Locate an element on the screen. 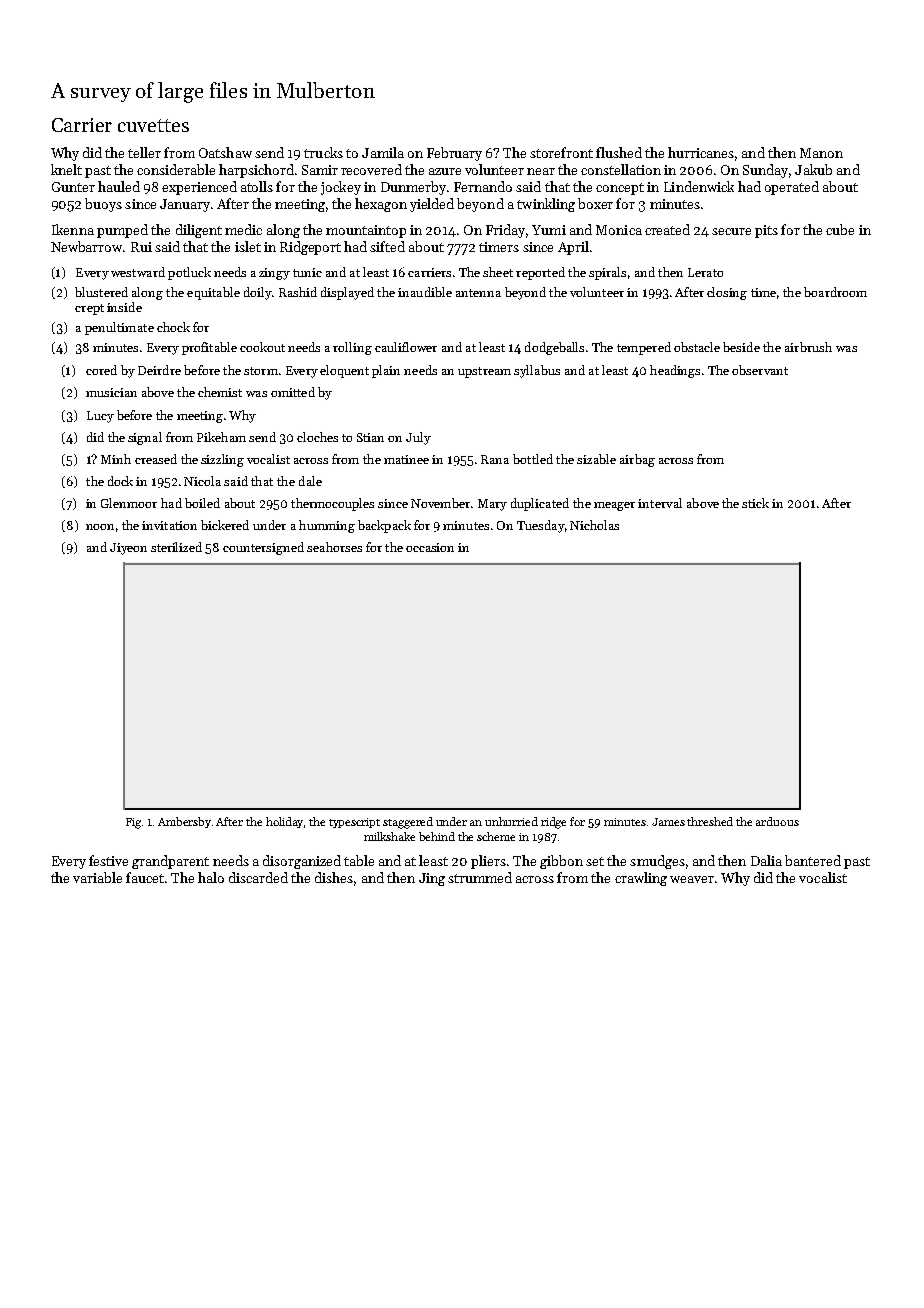  Pikeham is located at coordinates (221, 437).
